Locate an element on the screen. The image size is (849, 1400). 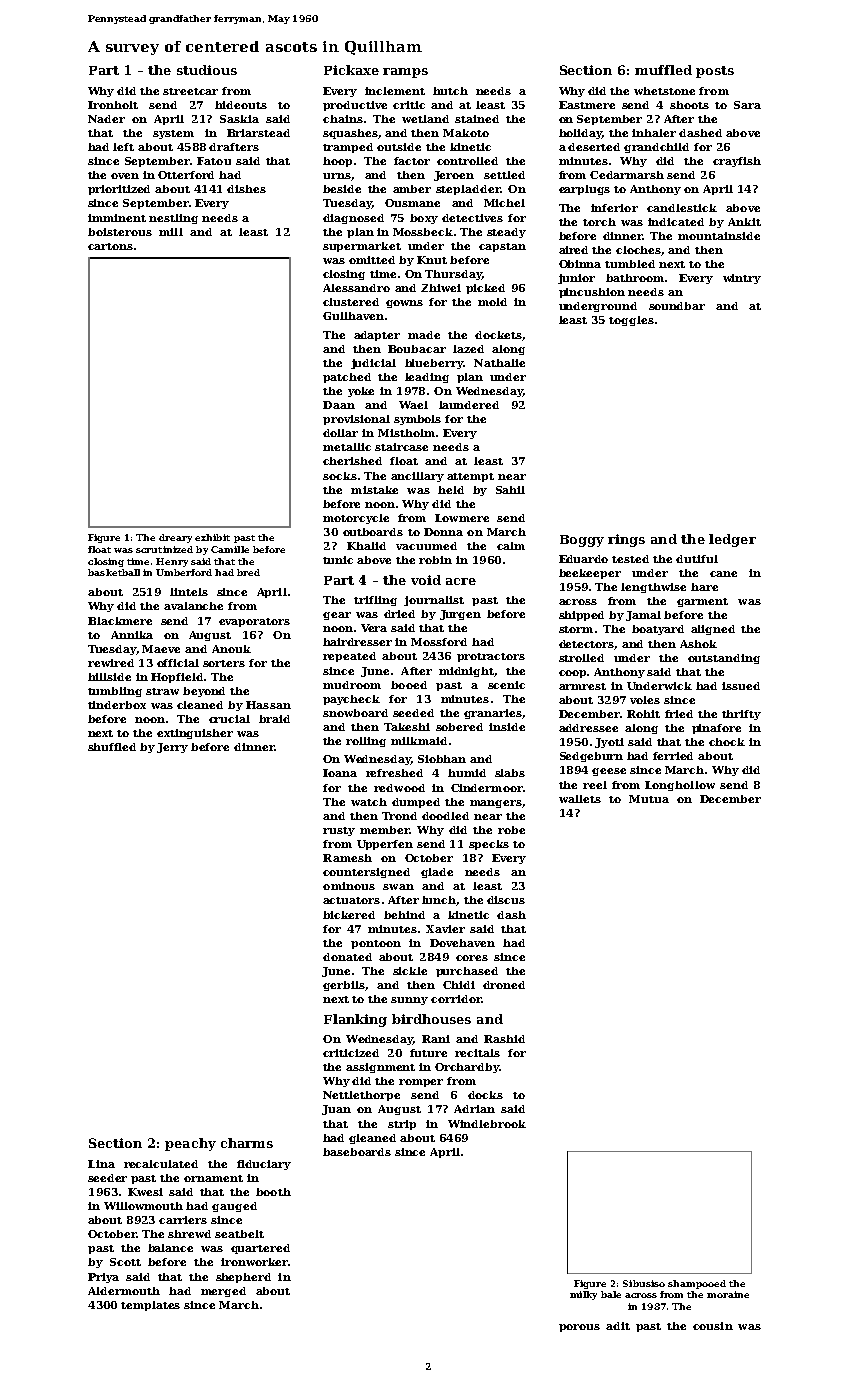
thrifty is located at coordinates (741, 715).
